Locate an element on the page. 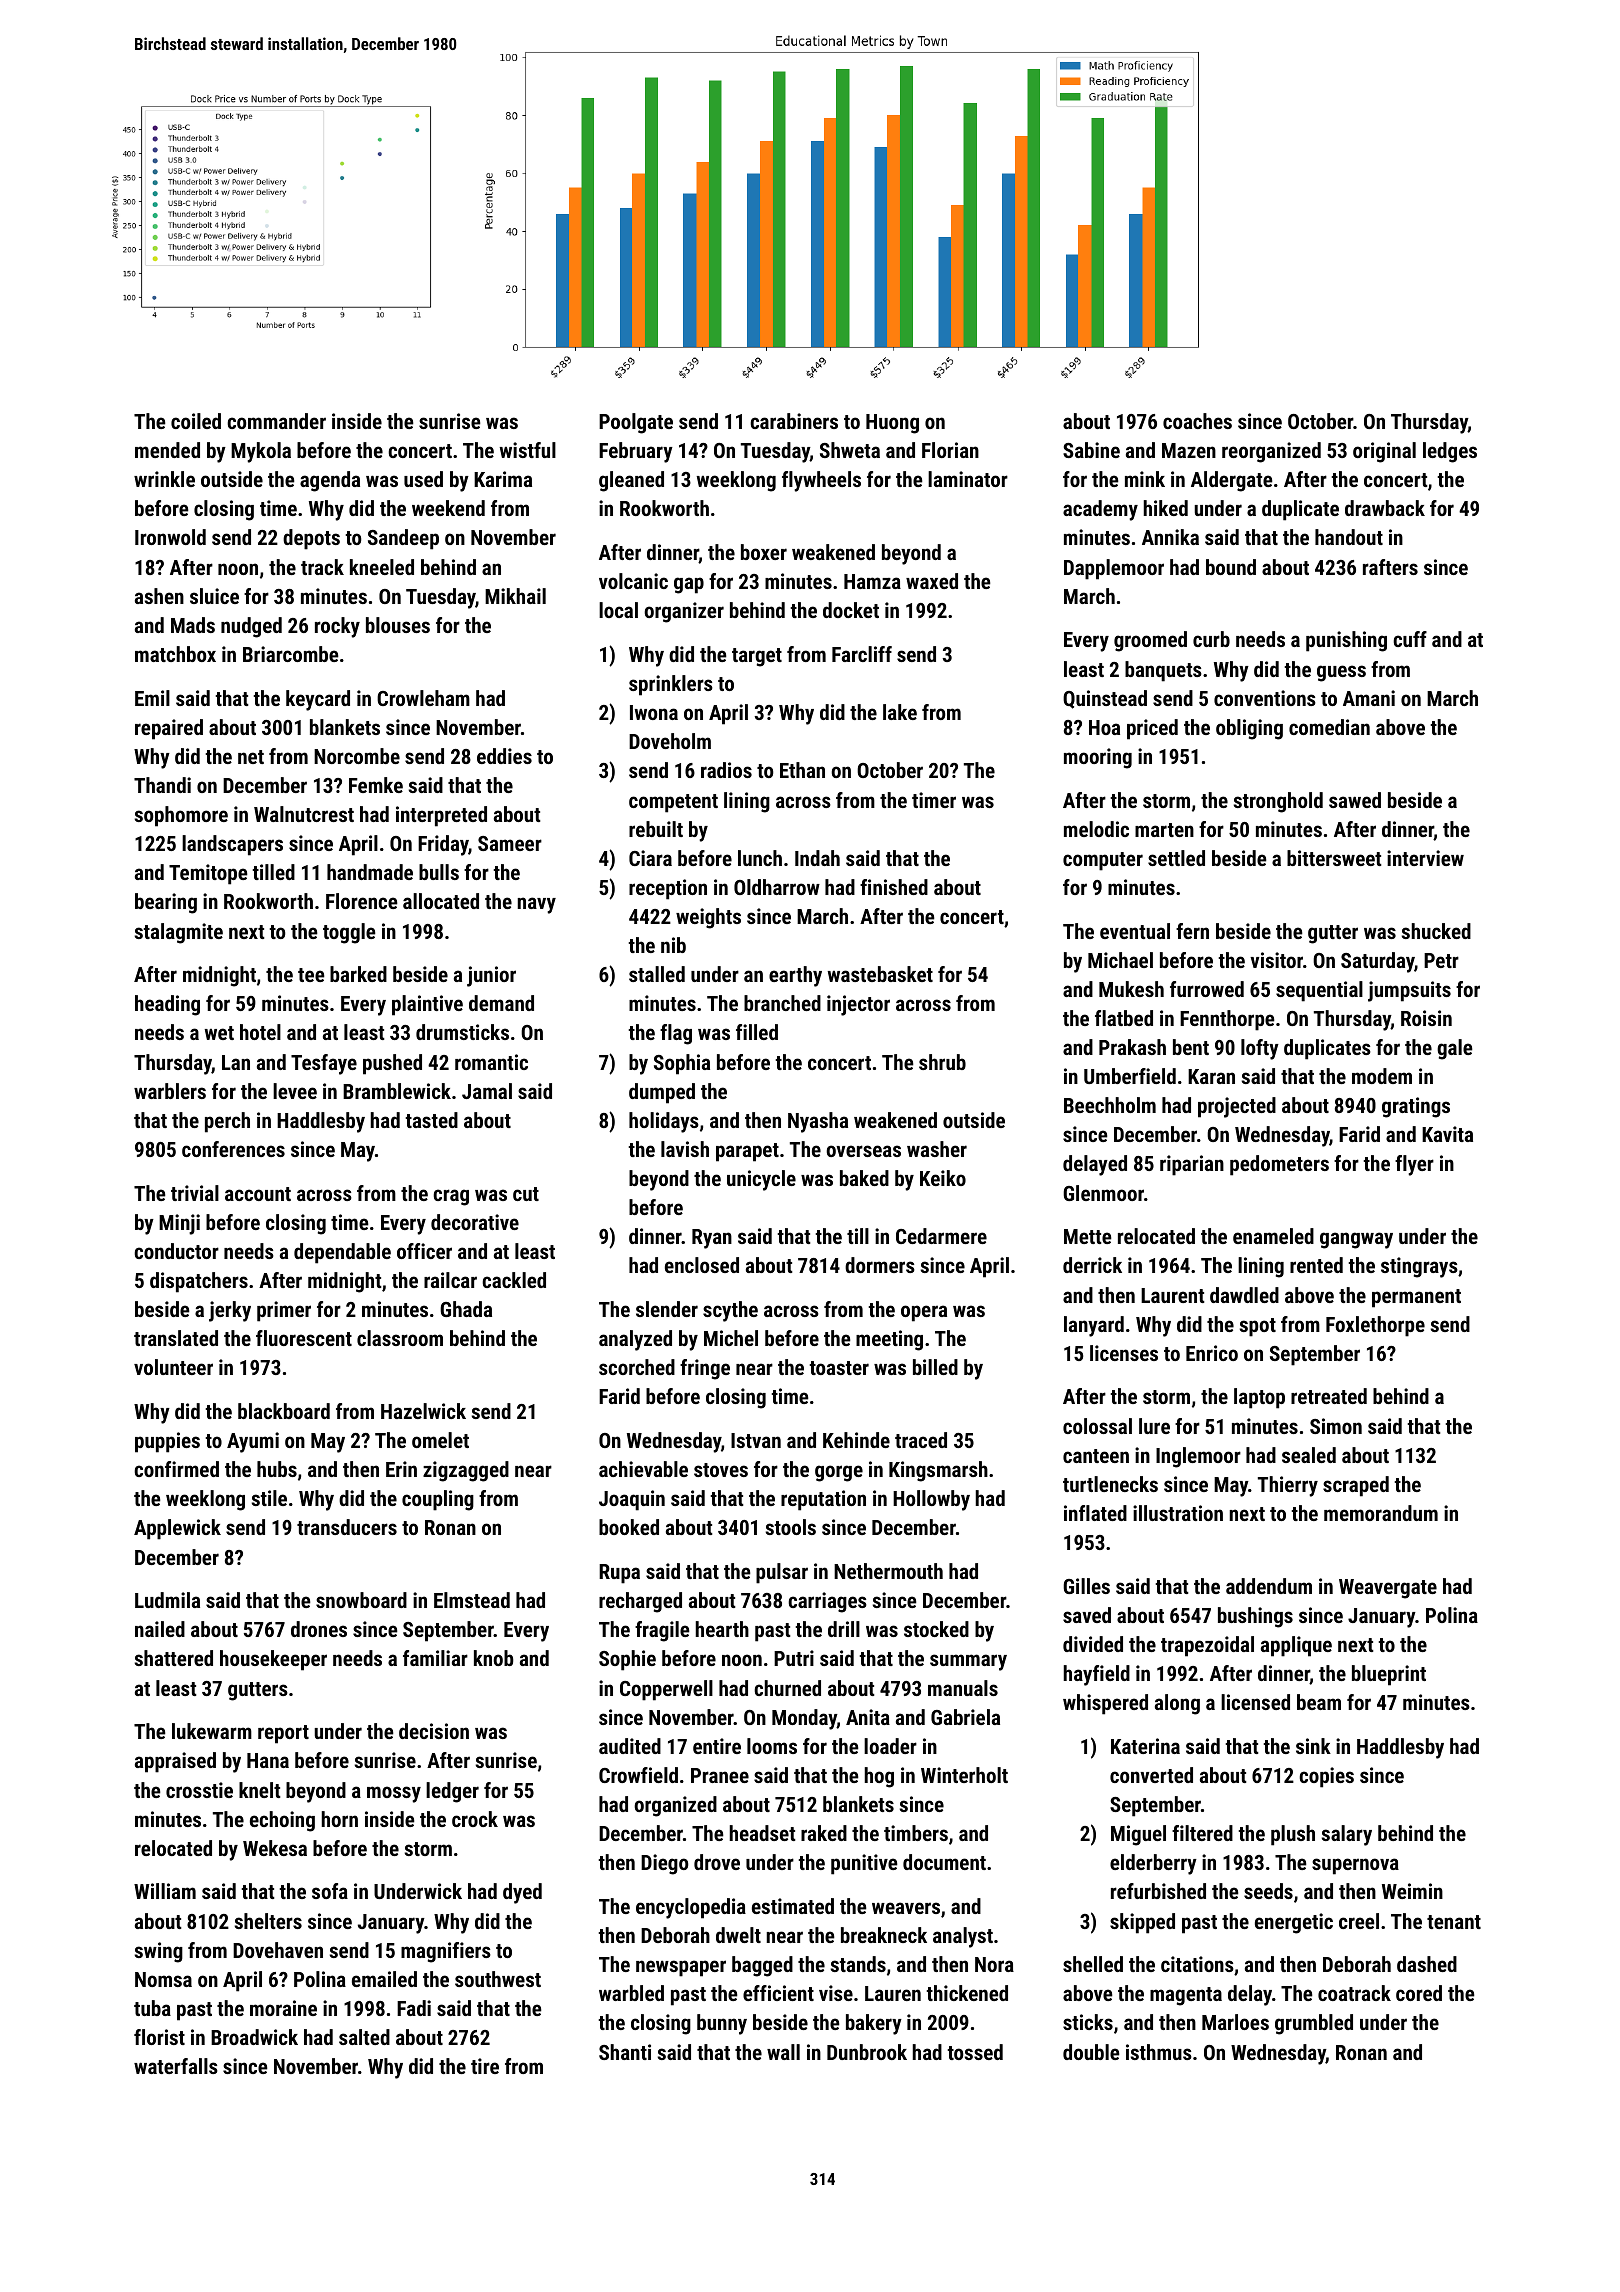  marten is located at coordinates (1164, 830).
